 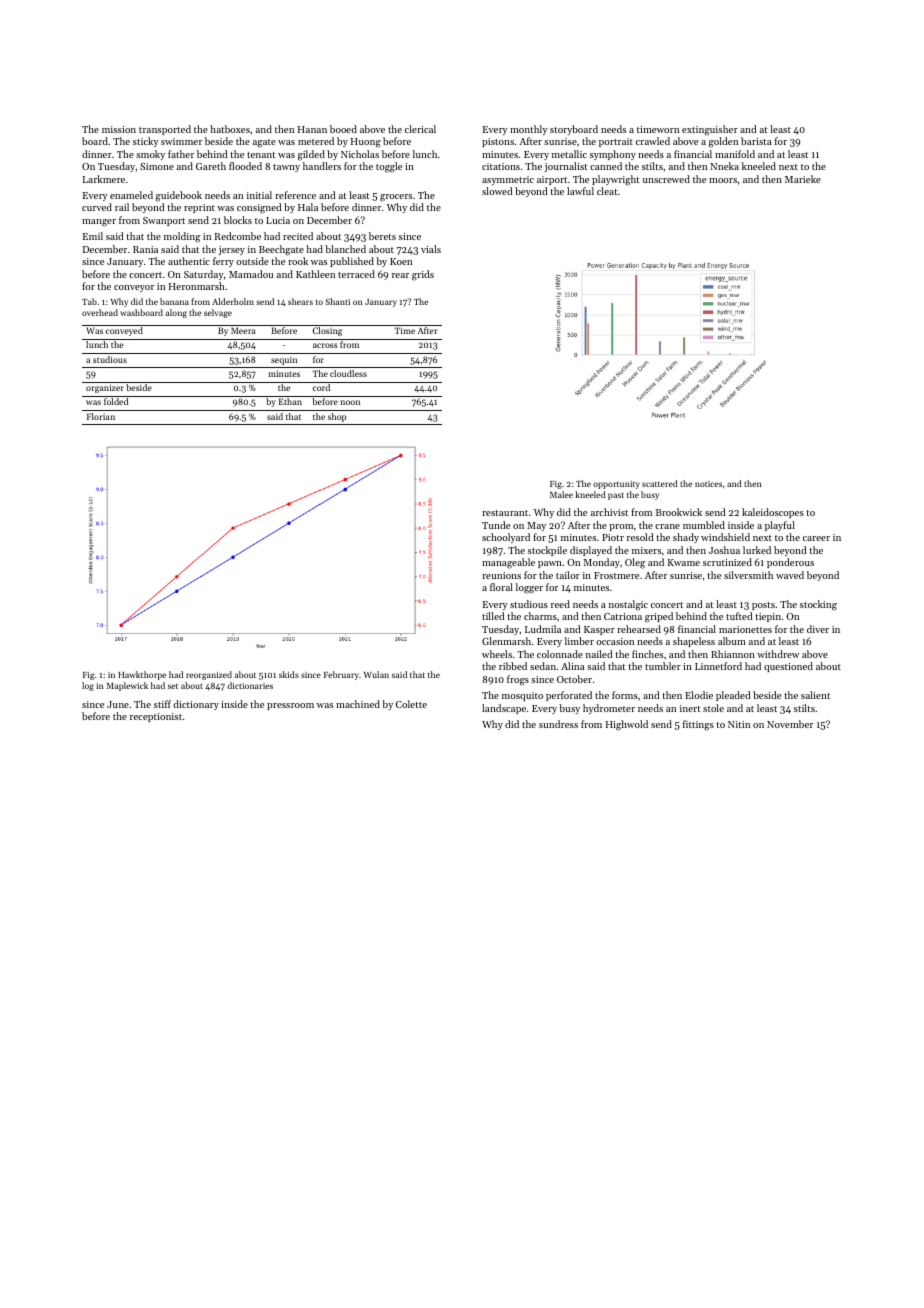 What do you see at coordinates (616, 142) in the image?
I see `portrait` at bounding box center [616, 142].
